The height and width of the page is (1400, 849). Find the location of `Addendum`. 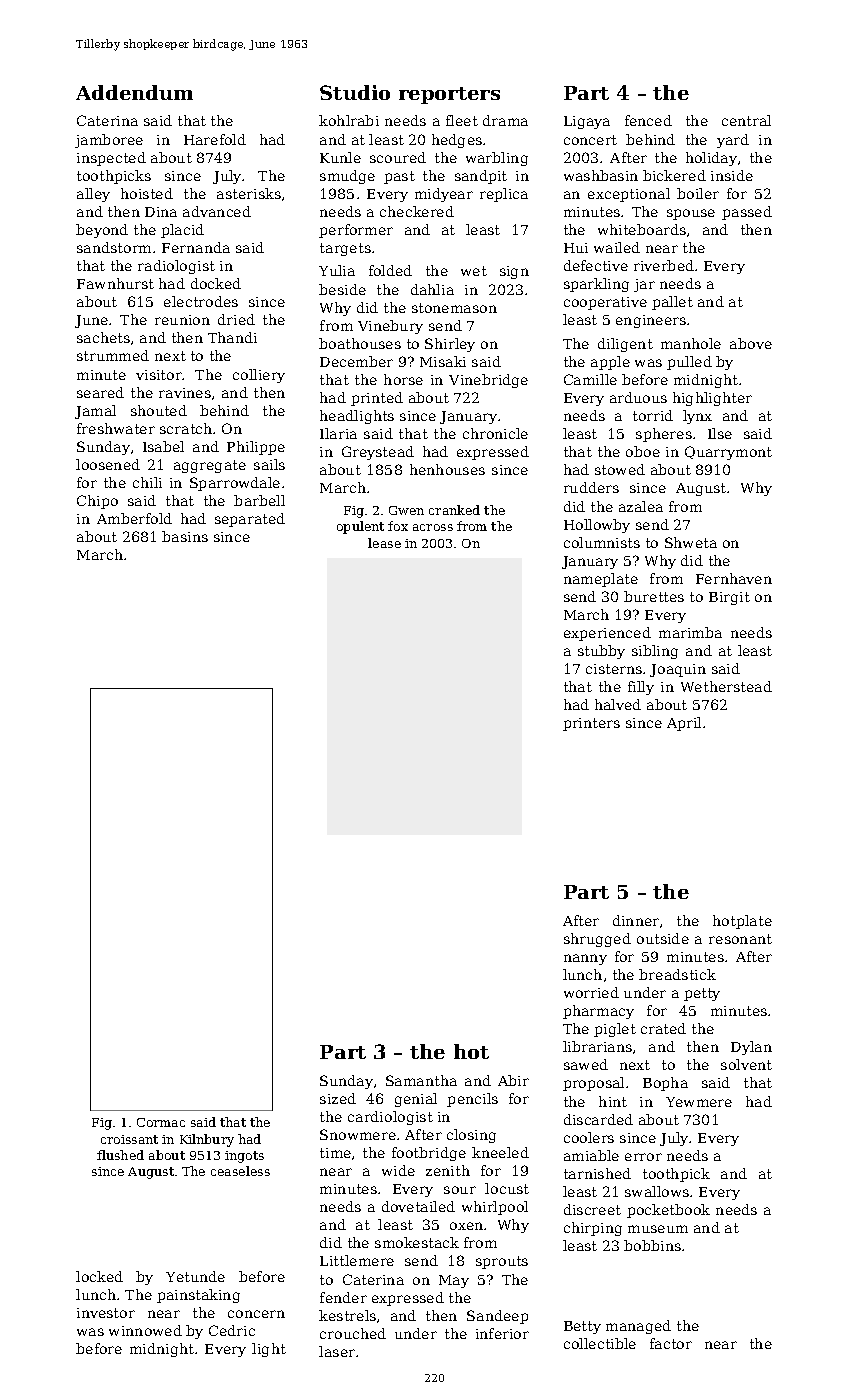

Addendum is located at coordinates (134, 92).
